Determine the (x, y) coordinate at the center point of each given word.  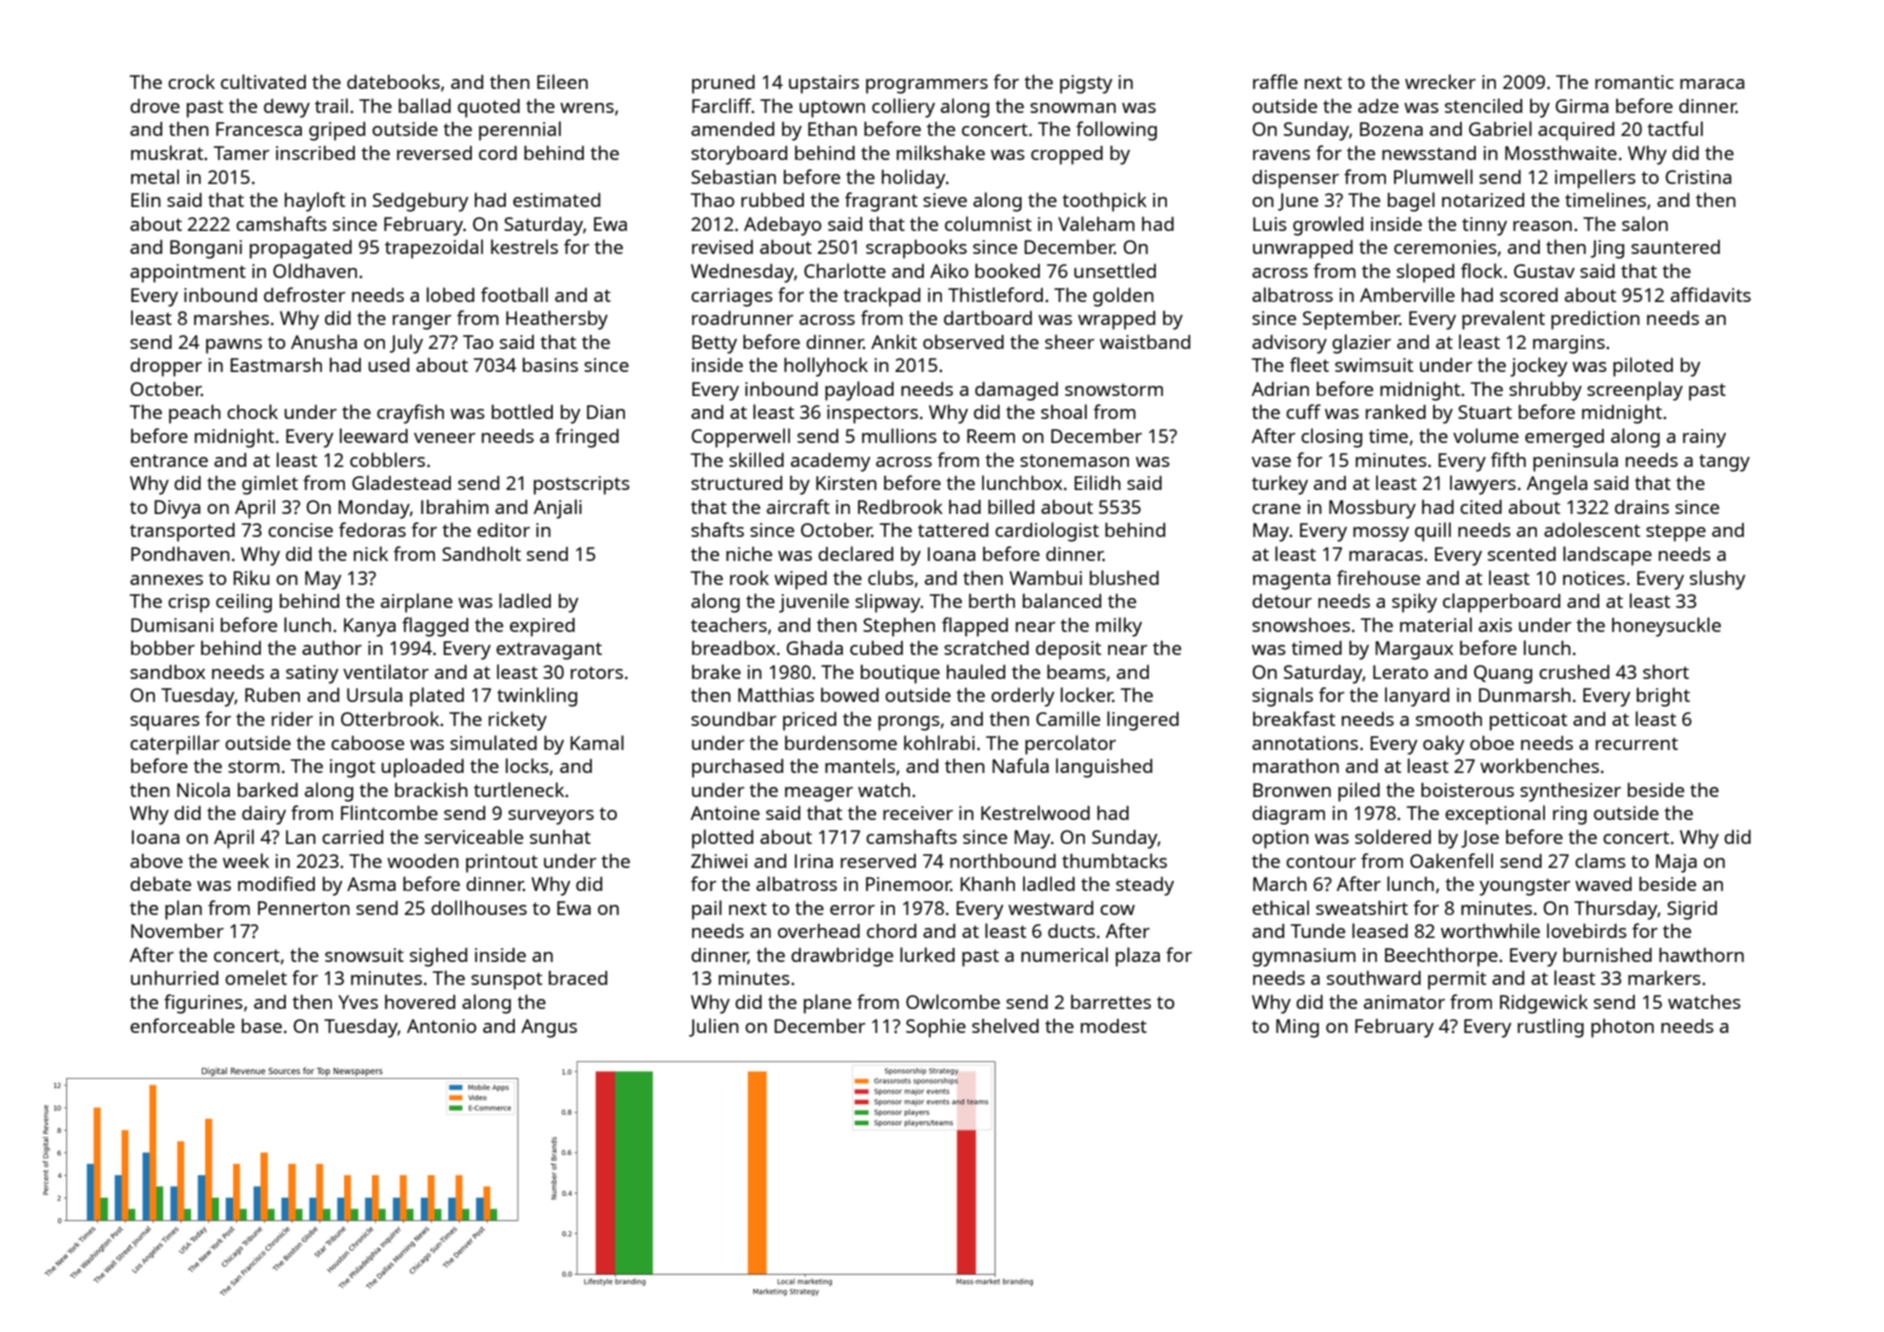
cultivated (263, 81)
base (262, 1026)
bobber (163, 647)
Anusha (324, 341)
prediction (1595, 320)
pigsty (1086, 84)
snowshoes (1301, 625)
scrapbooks (916, 249)
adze (1378, 106)
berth (992, 601)
